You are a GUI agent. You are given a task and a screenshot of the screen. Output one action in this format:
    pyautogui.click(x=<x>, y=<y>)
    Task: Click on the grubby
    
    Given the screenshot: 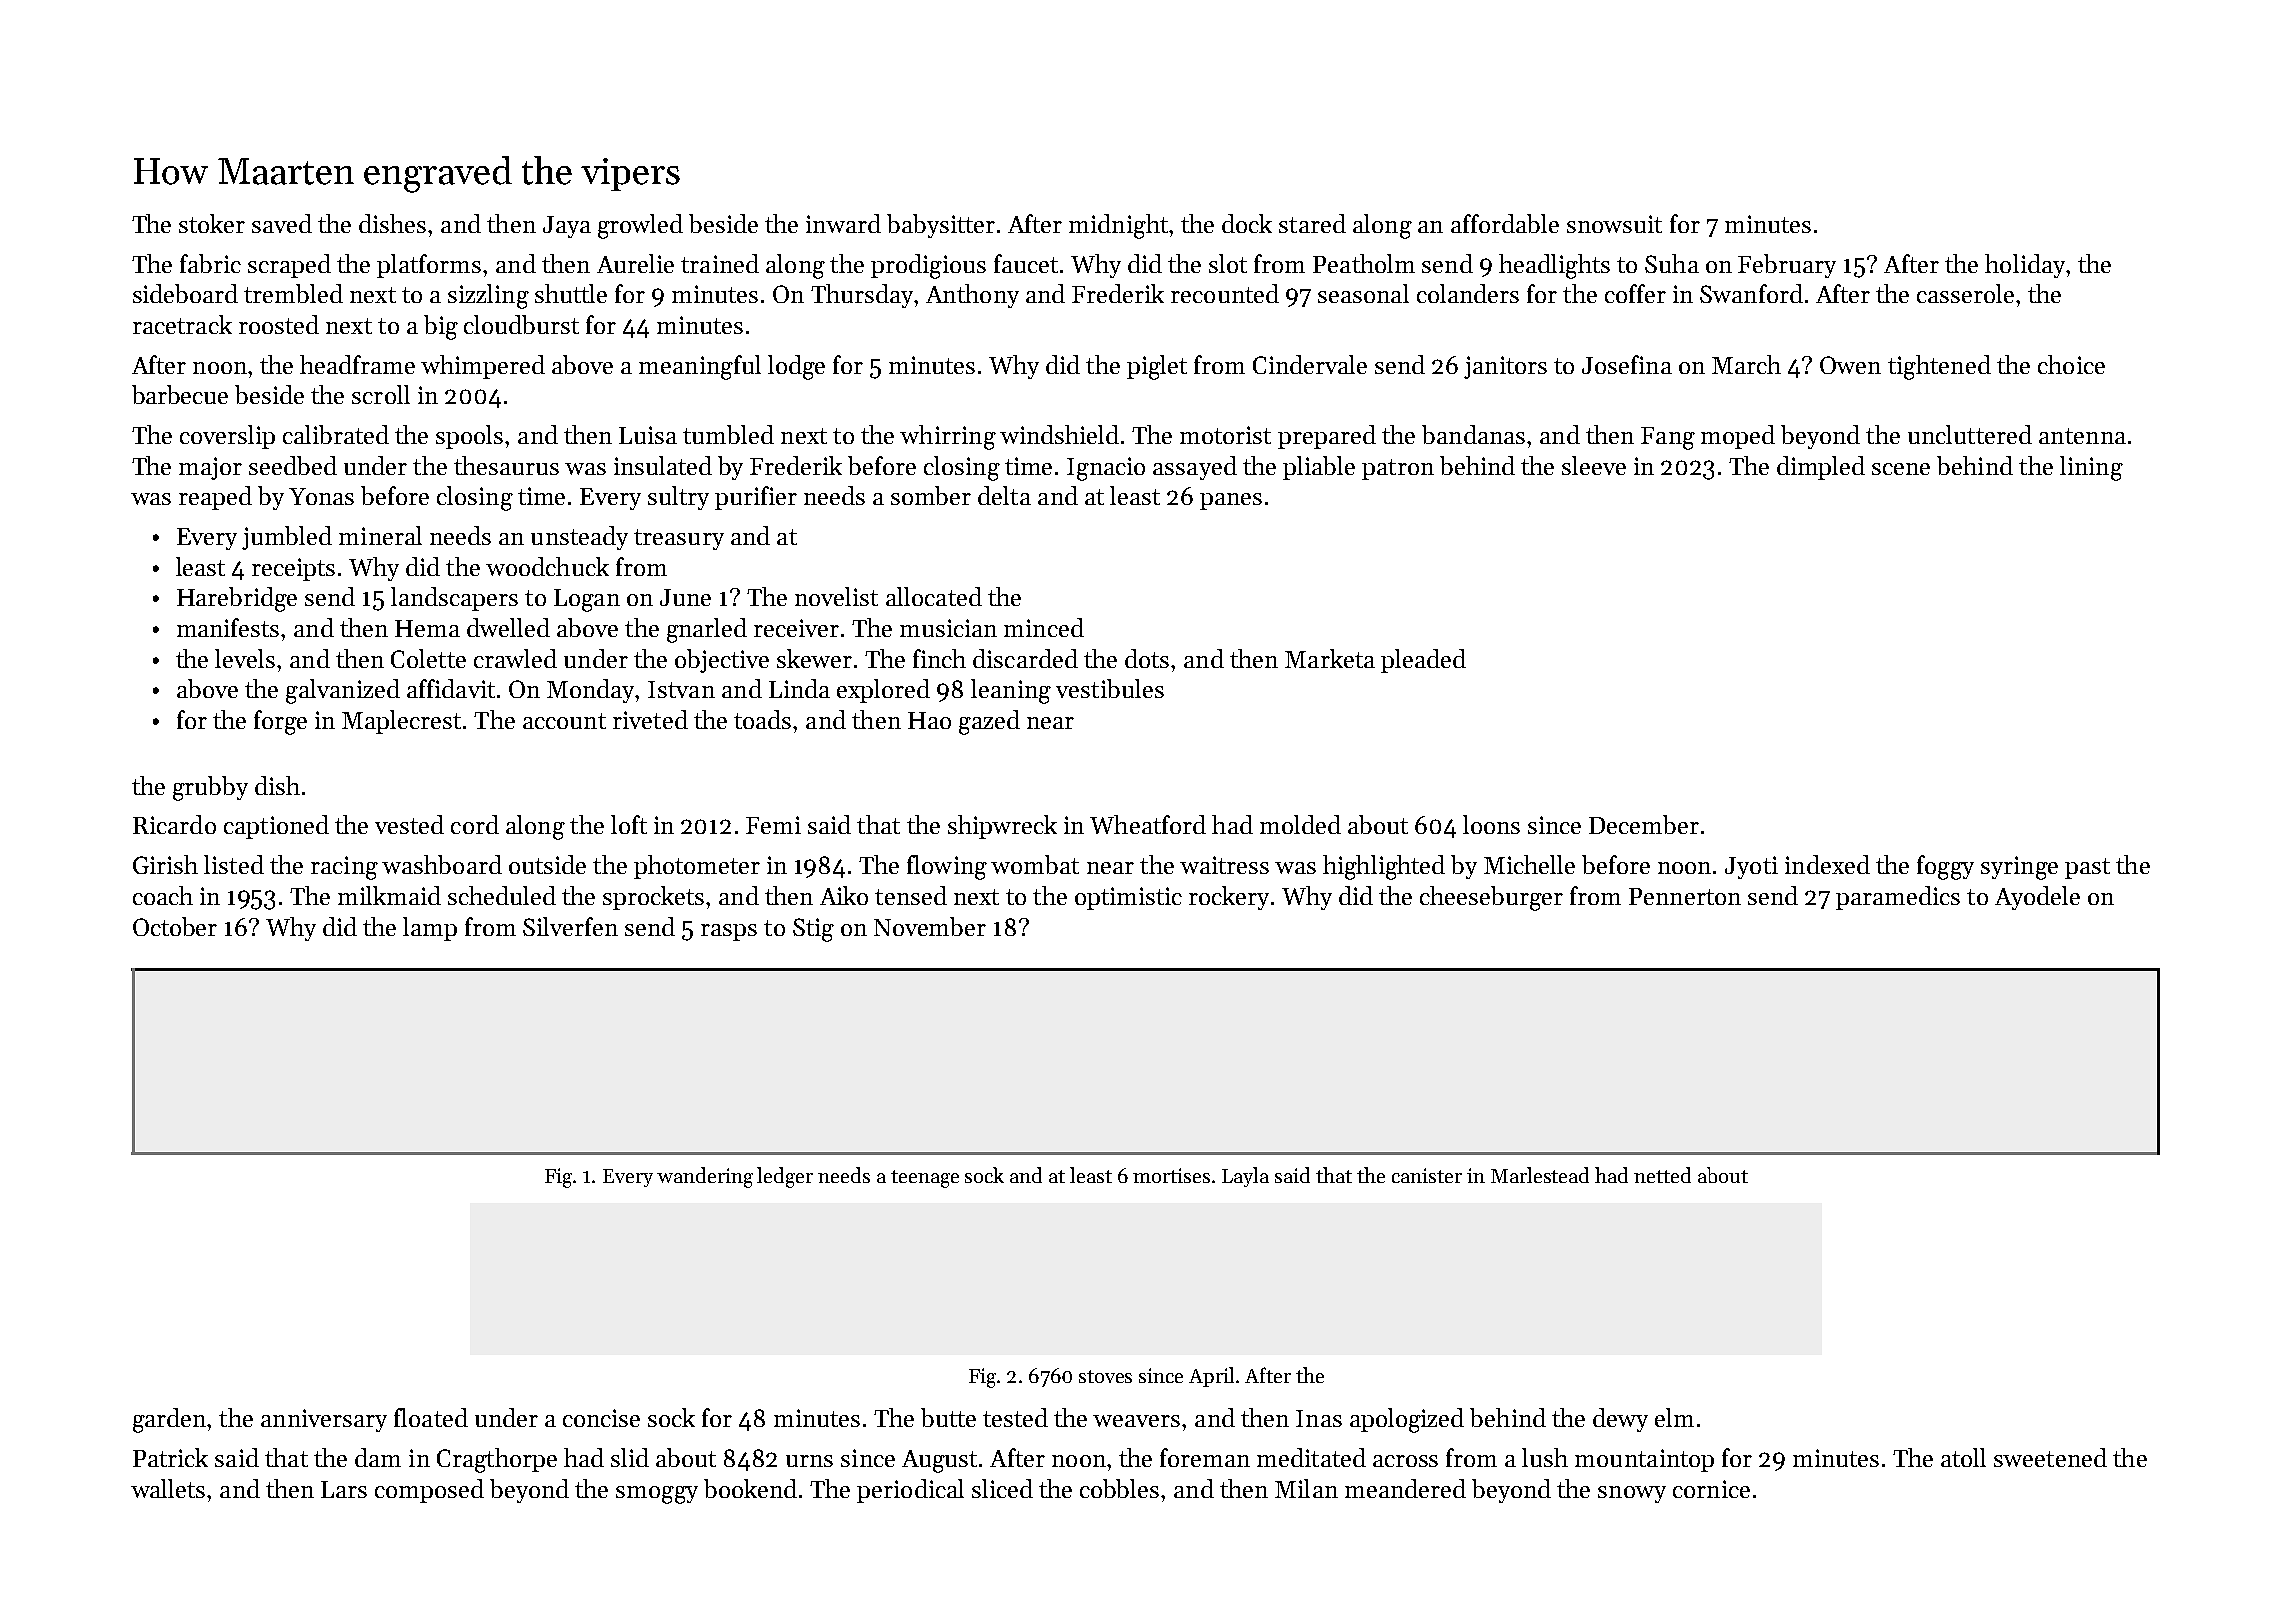 What is the action you would take?
    pyautogui.click(x=210, y=788)
